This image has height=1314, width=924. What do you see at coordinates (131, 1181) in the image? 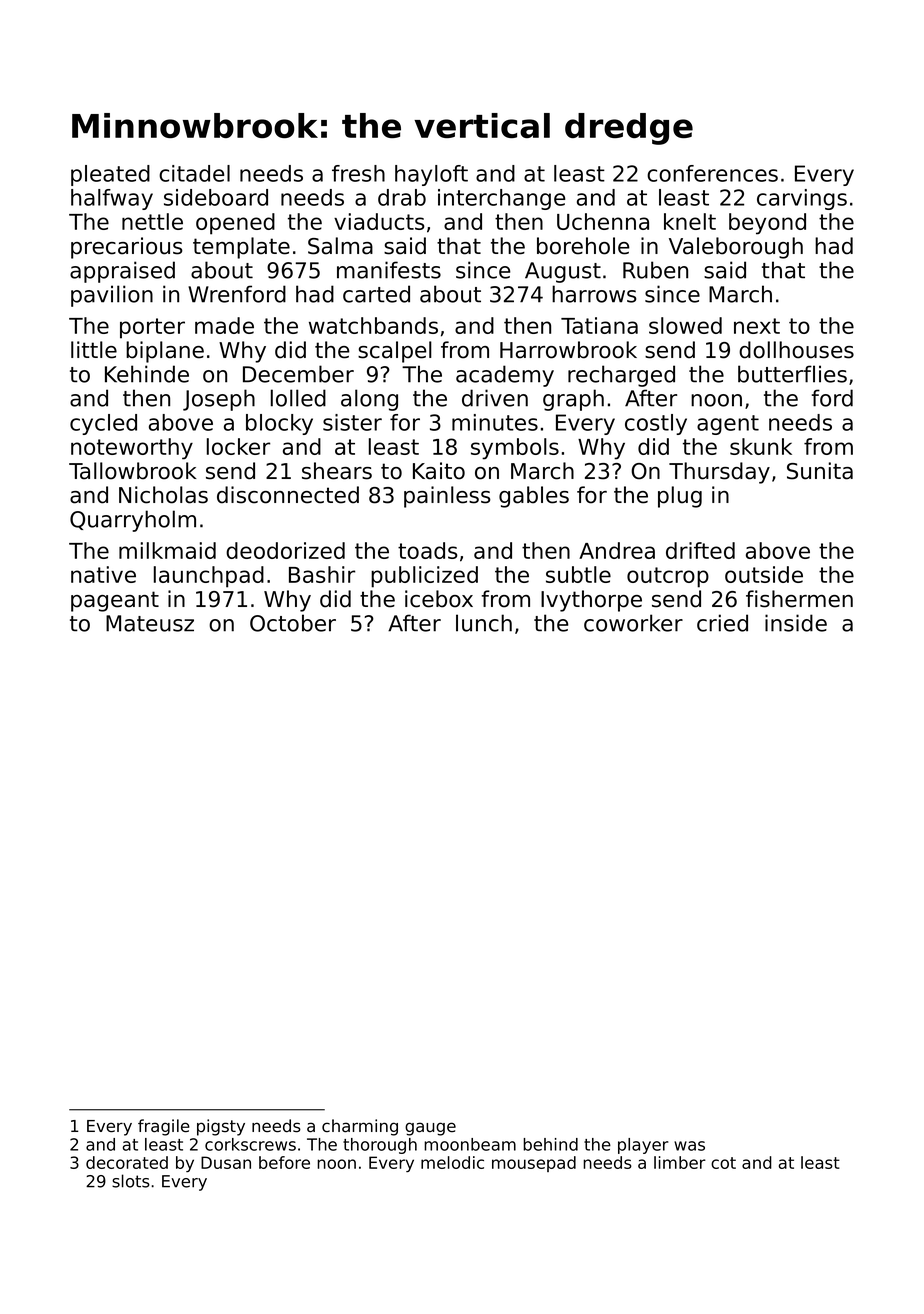
I see `slots` at bounding box center [131, 1181].
